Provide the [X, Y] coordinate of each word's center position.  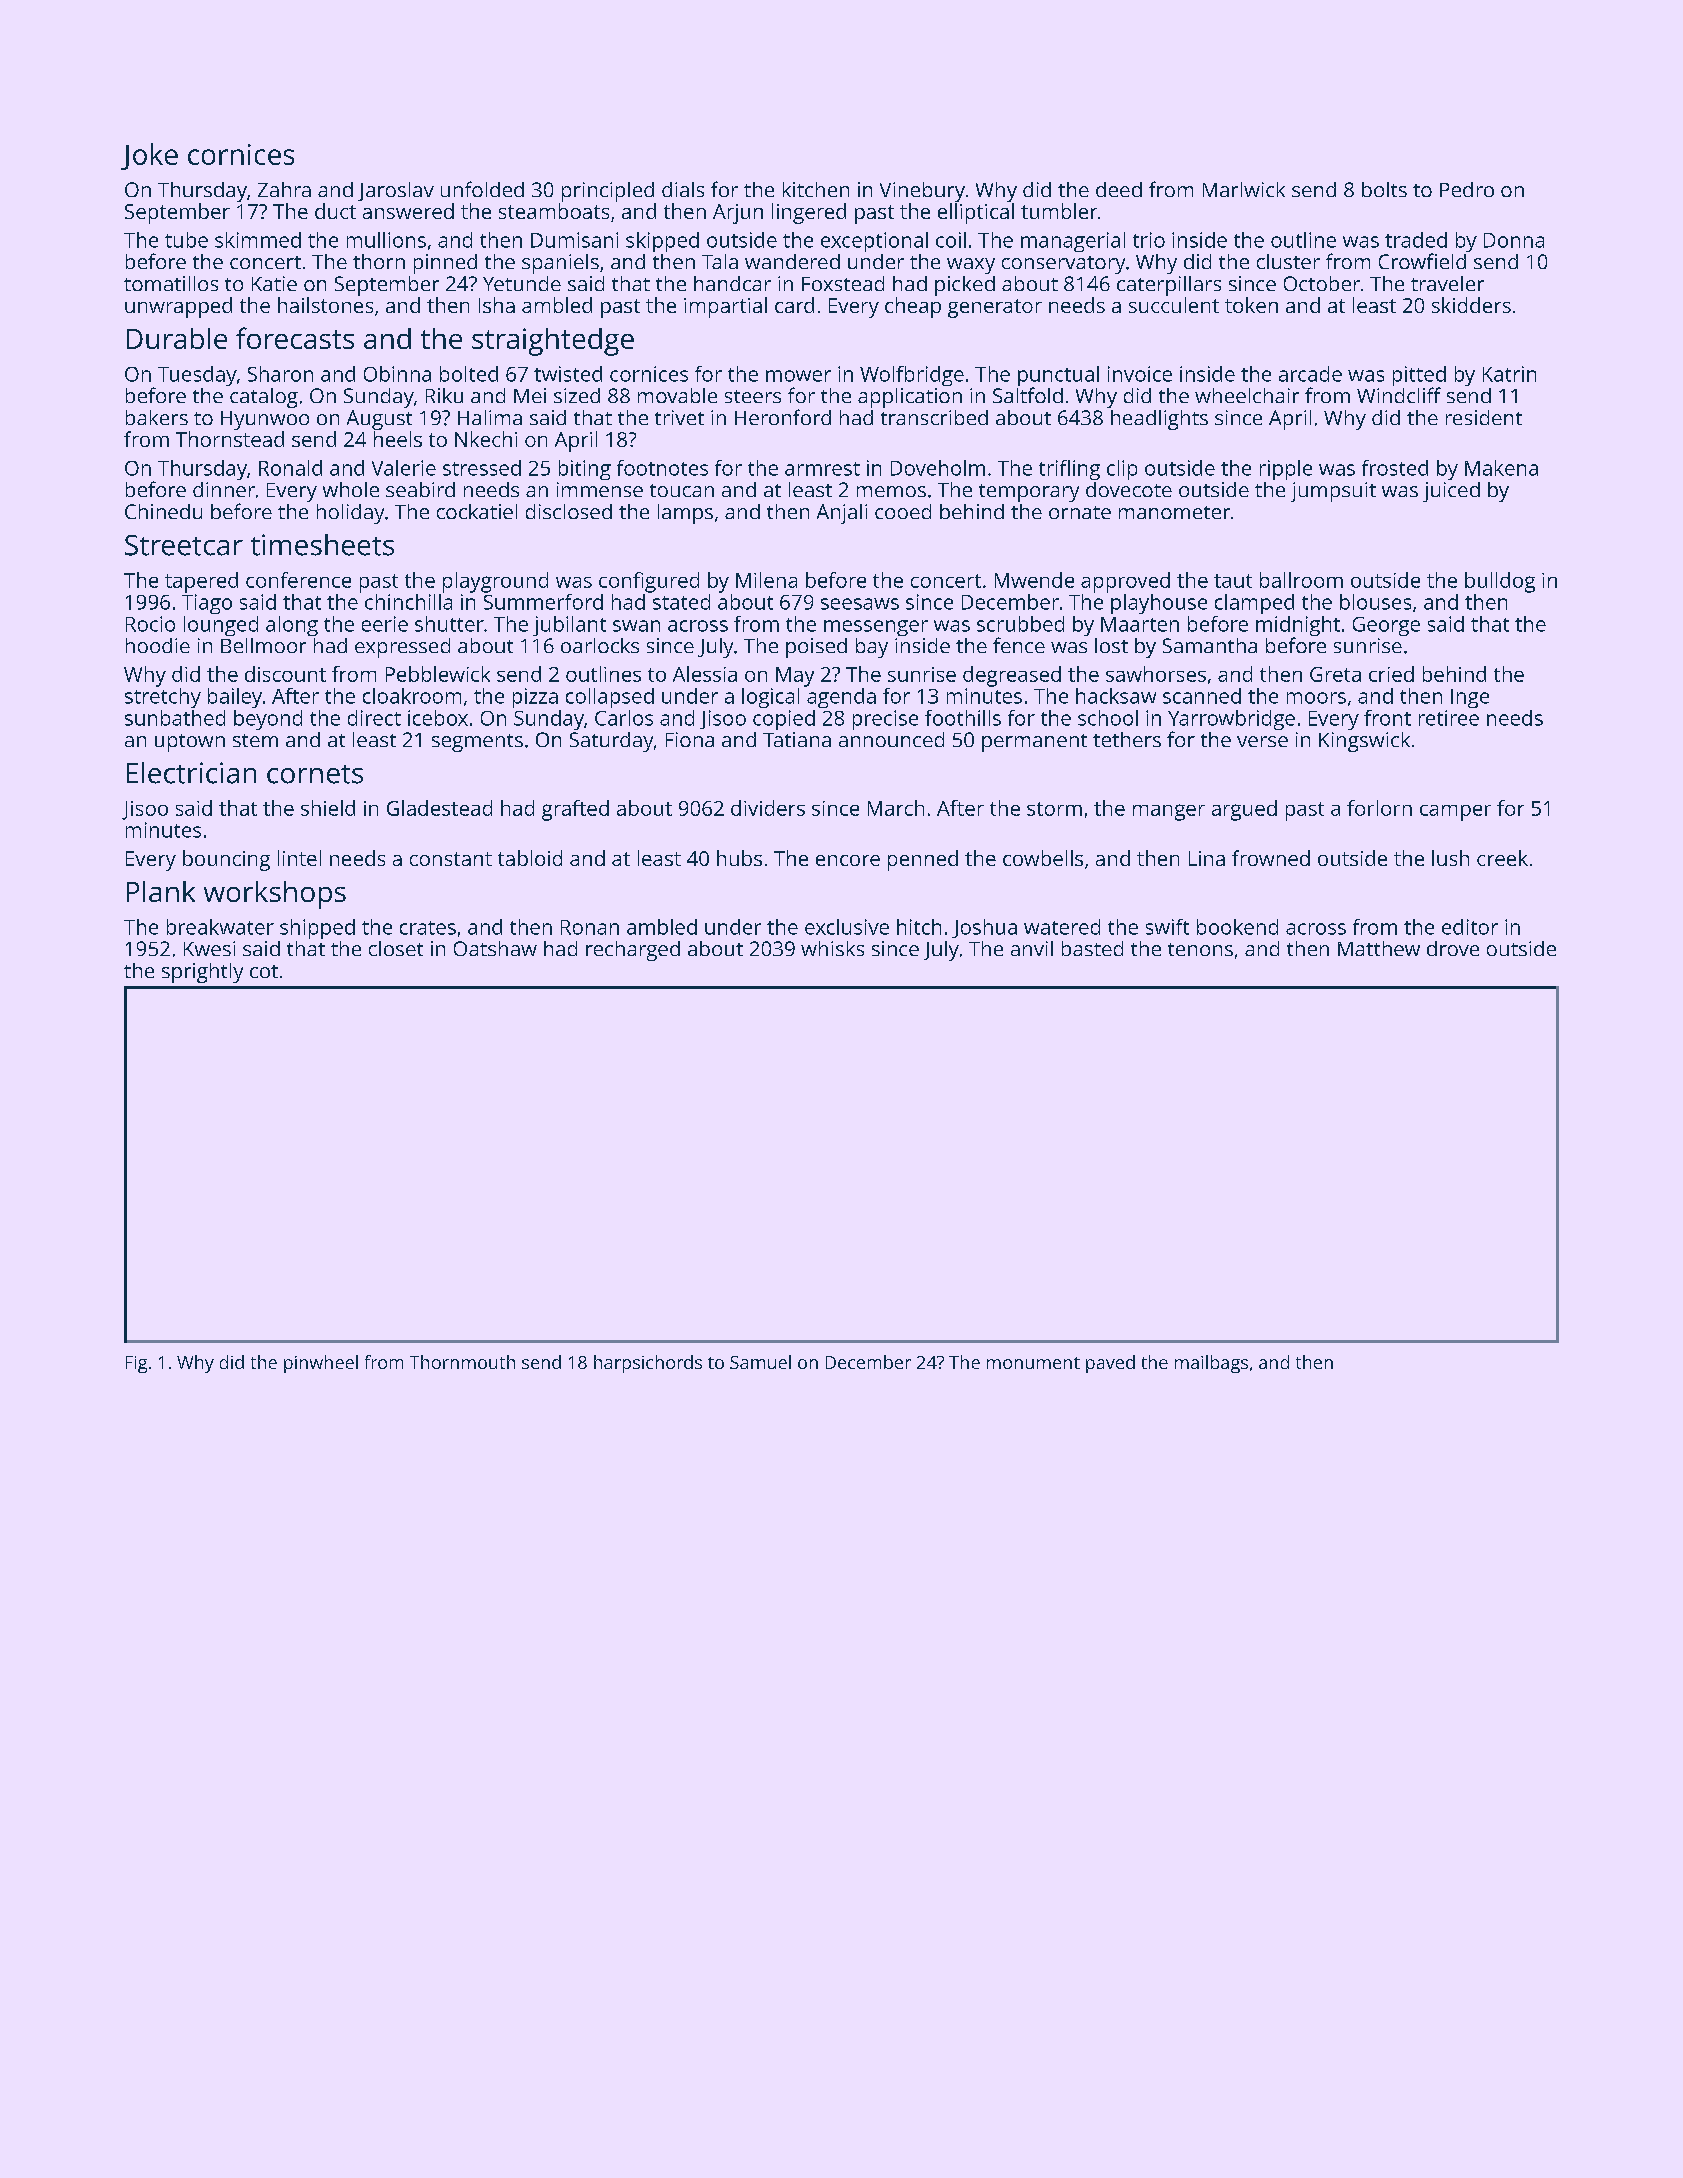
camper [1455, 813]
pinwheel [321, 1364]
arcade [1310, 374]
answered [408, 211]
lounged [221, 626]
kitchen [816, 189]
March [896, 808]
